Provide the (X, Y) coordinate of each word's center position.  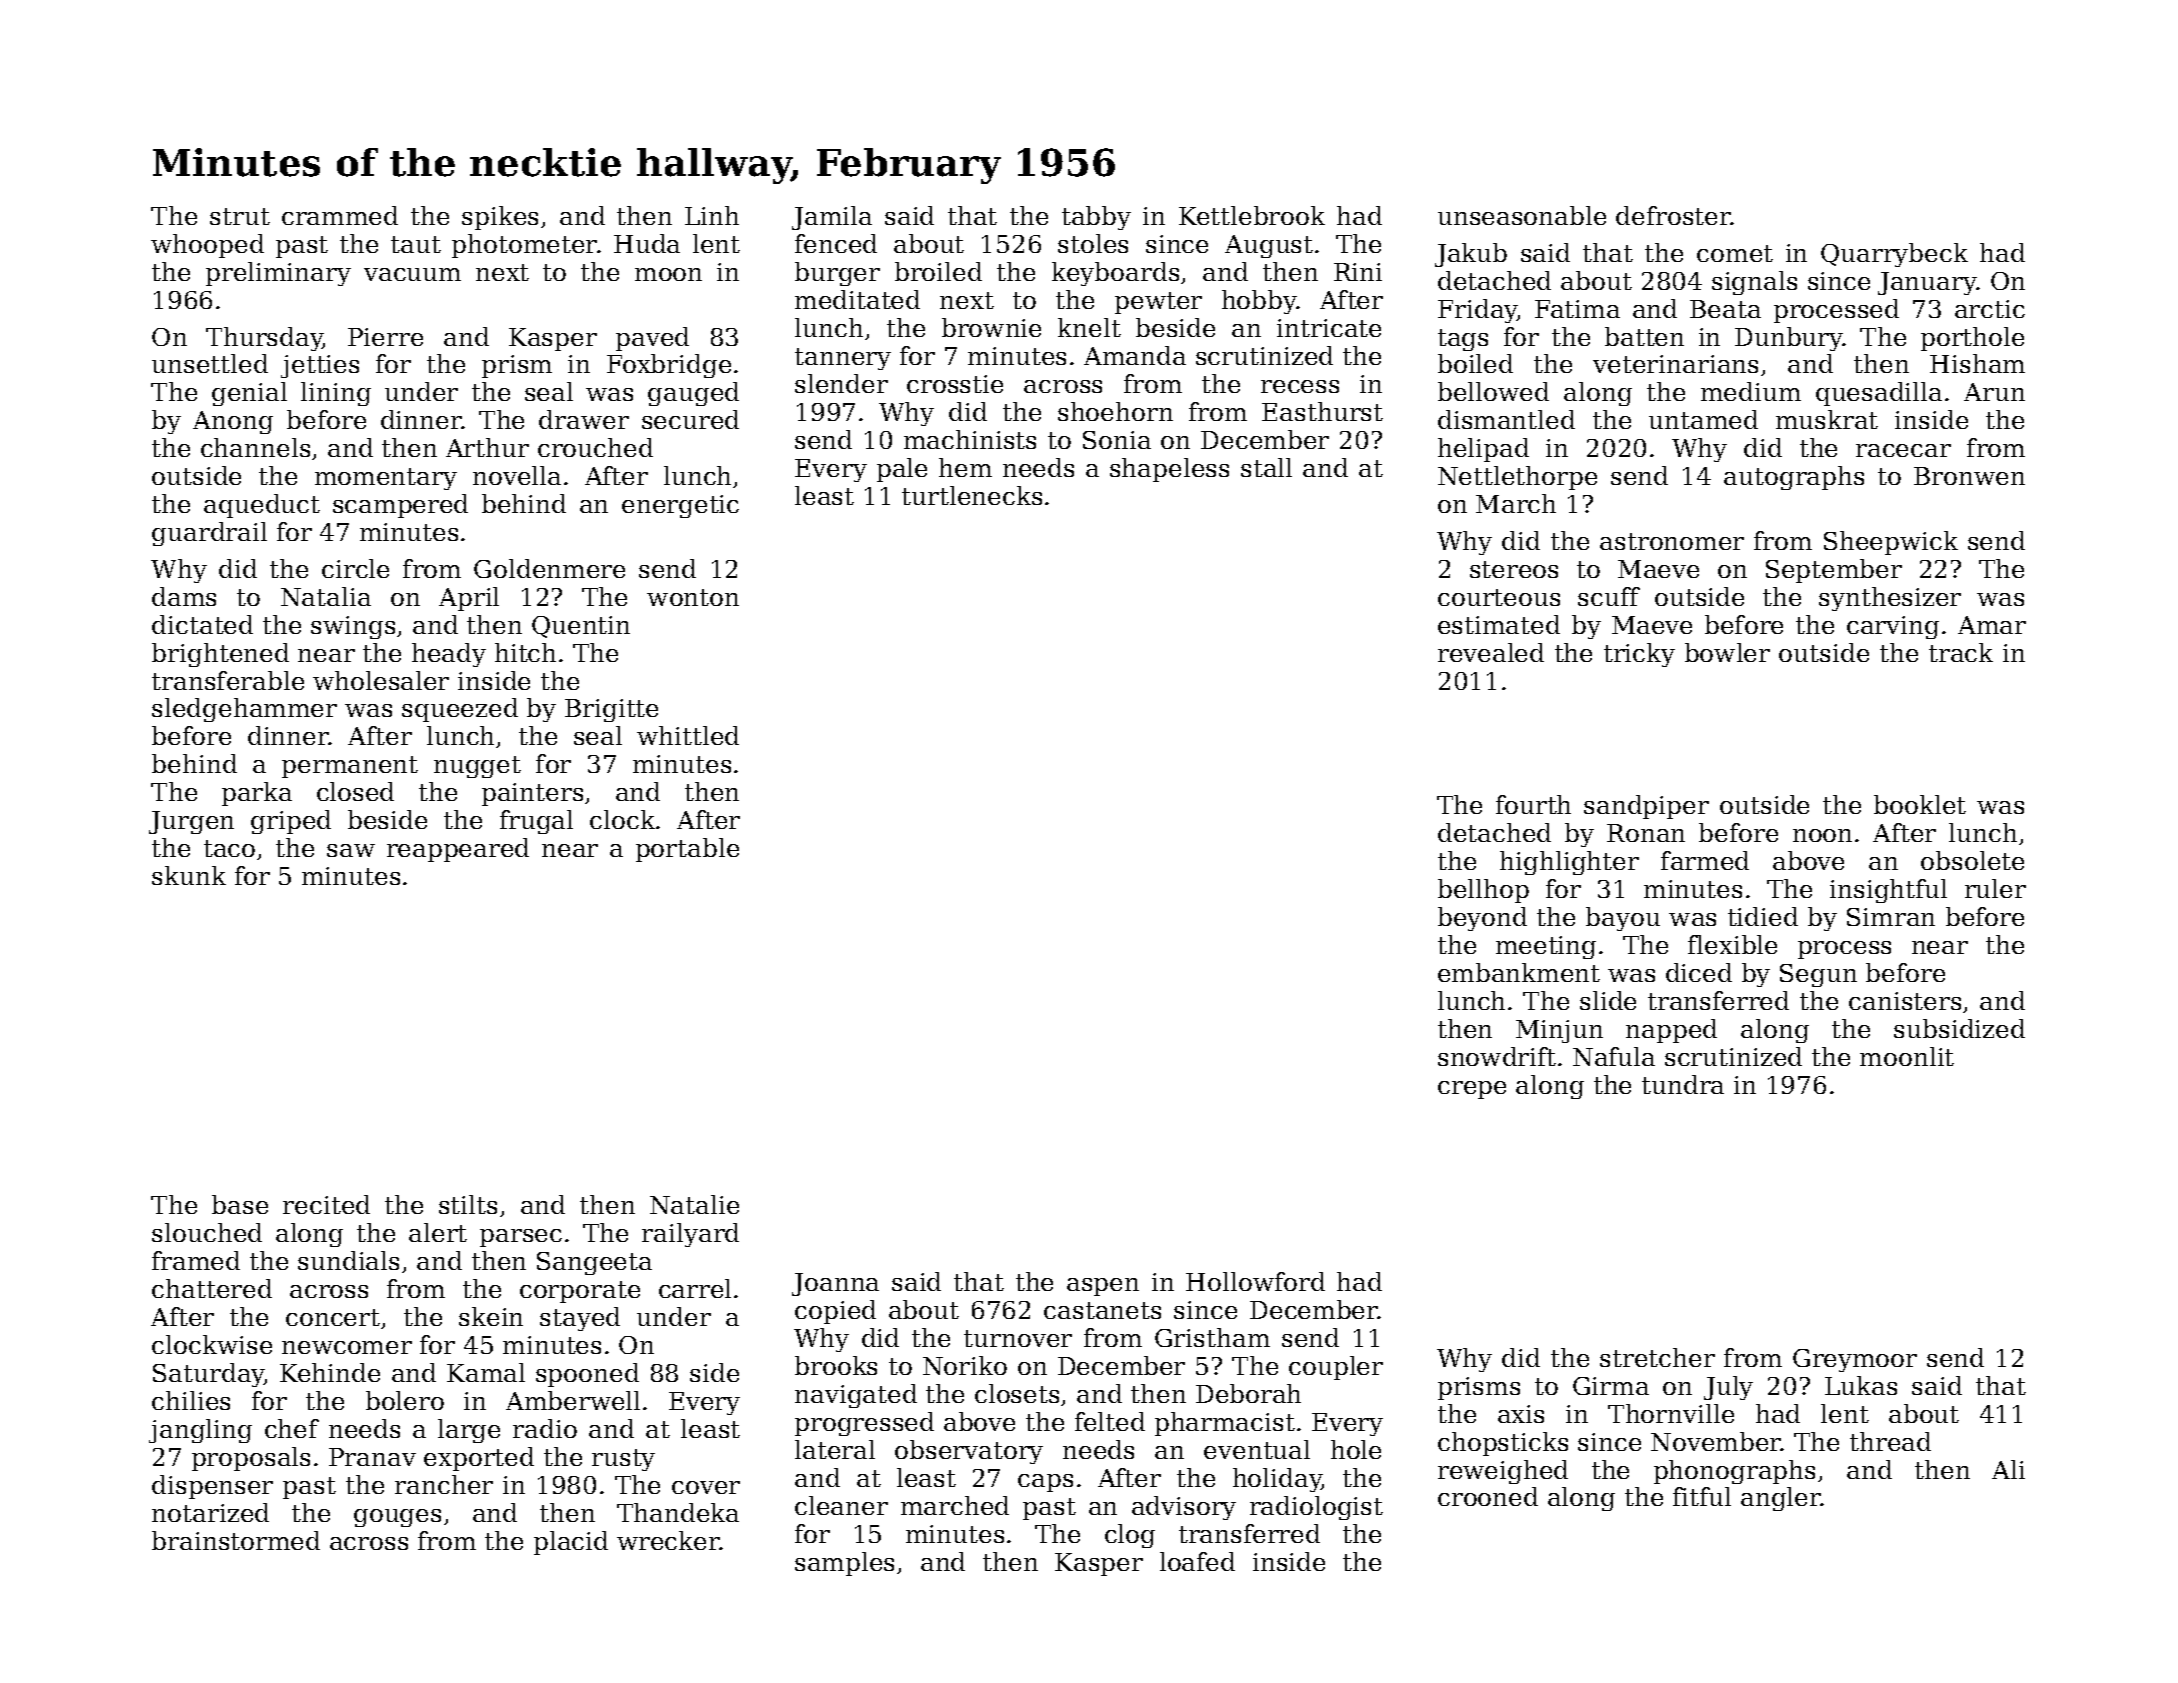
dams (184, 596)
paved (652, 339)
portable (687, 850)
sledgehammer (244, 710)
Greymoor (1855, 1360)
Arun (1994, 392)
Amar (1992, 625)
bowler (1727, 652)
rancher (444, 1484)
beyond (1482, 919)
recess (1300, 386)
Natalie (694, 1204)
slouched (207, 1232)
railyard (690, 1235)
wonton (693, 597)
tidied (1763, 916)
